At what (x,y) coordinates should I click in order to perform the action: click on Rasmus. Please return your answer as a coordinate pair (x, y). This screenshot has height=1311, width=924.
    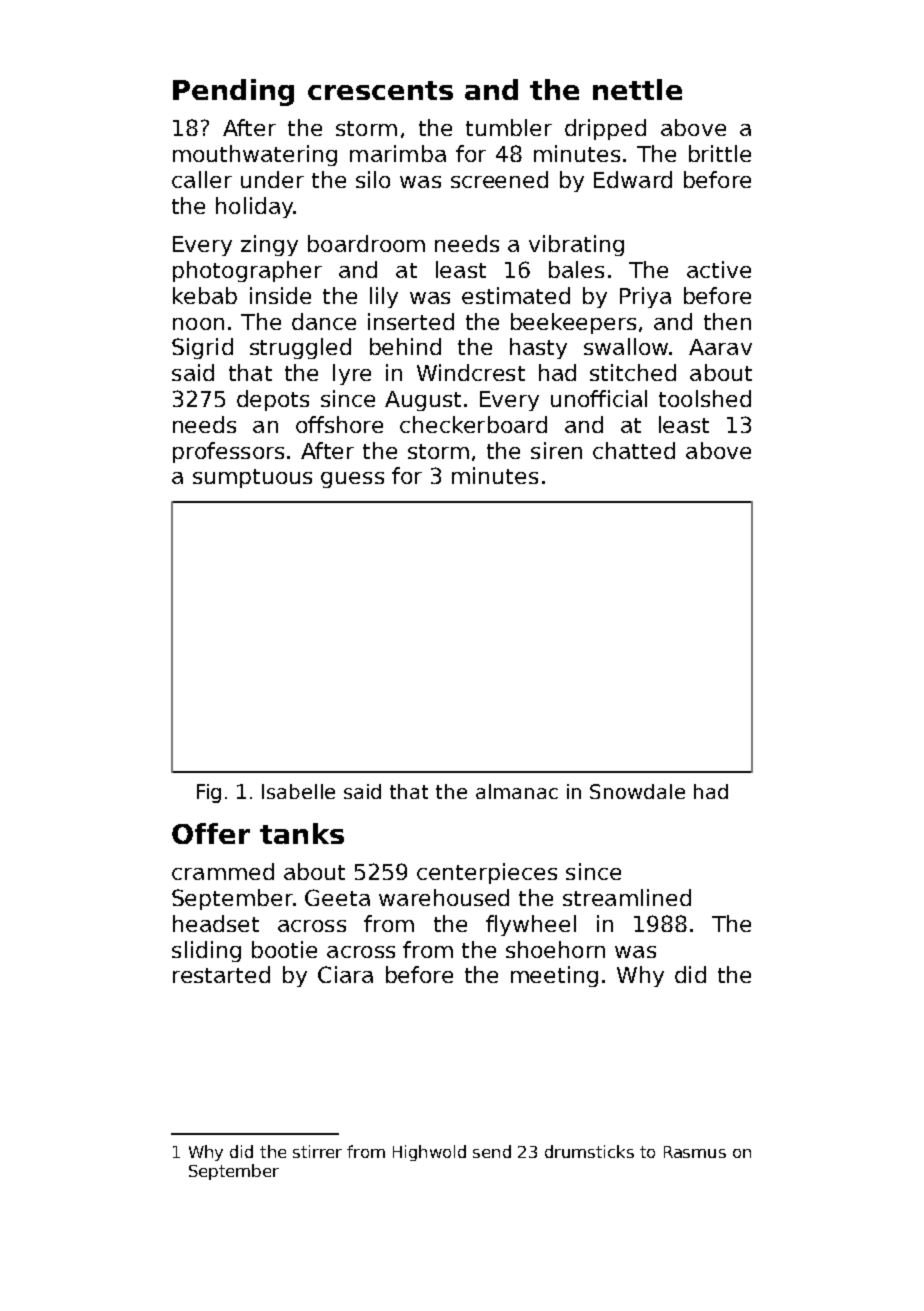
    Looking at the image, I should click on (695, 1152).
